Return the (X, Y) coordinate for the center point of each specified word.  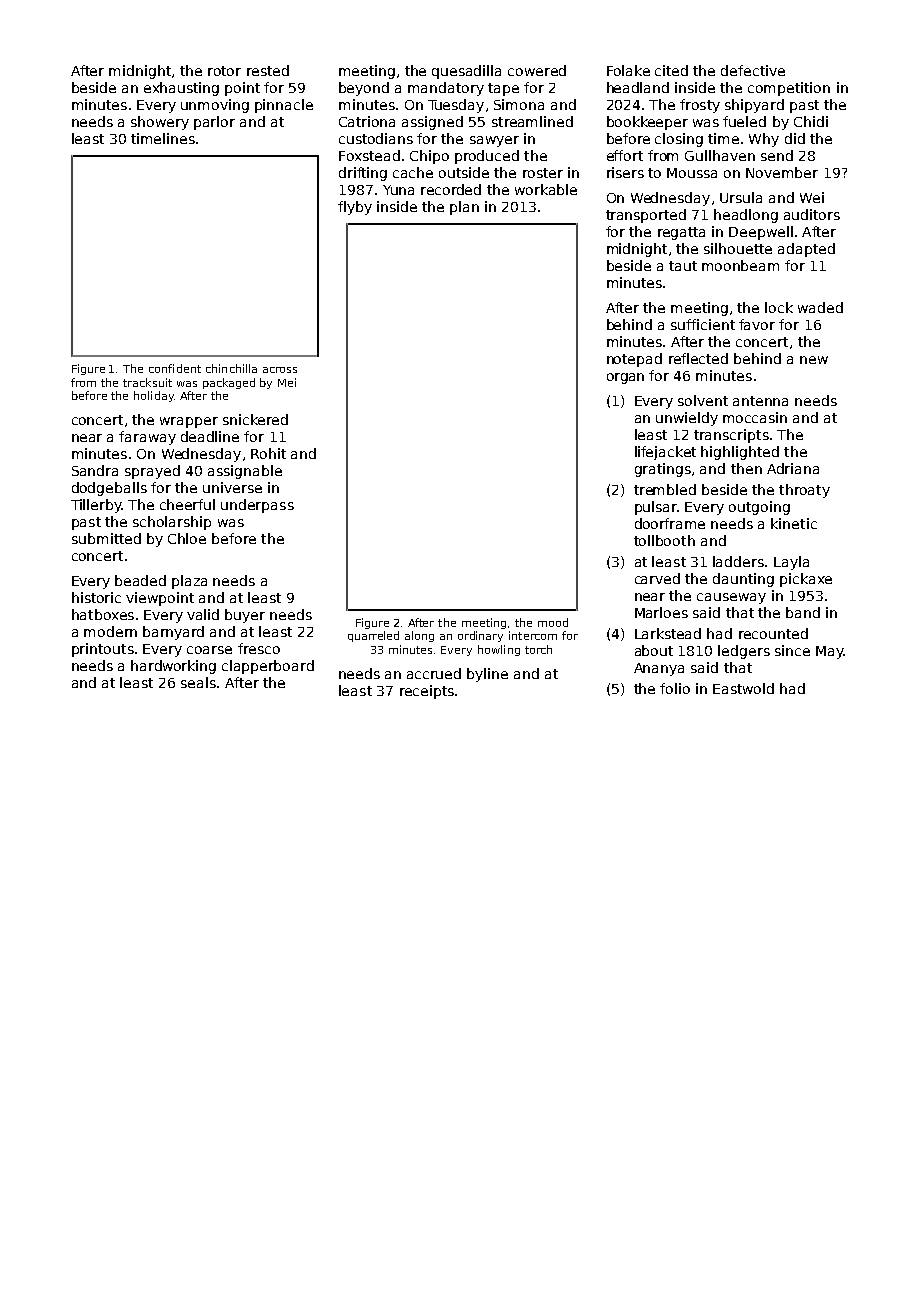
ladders (738, 561)
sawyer (494, 141)
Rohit (268, 453)
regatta (681, 233)
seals (198, 682)
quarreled (373, 636)
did (795, 138)
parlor (214, 123)
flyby (355, 208)
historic (96, 597)
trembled (665, 489)
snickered (255, 419)
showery (160, 123)
